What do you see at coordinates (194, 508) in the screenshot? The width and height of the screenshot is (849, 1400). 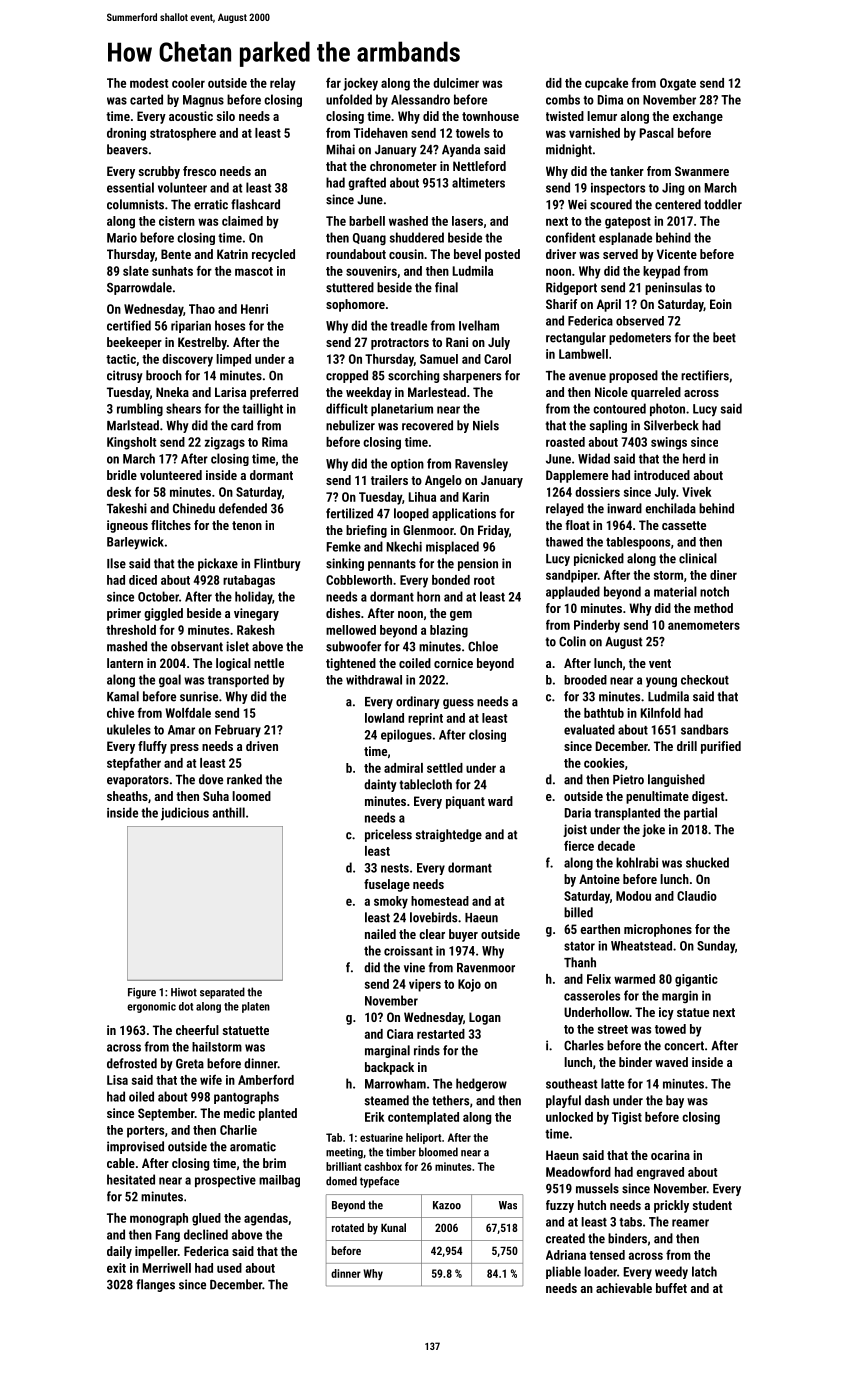 I see `Chinedu` at bounding box center [194, 508].
